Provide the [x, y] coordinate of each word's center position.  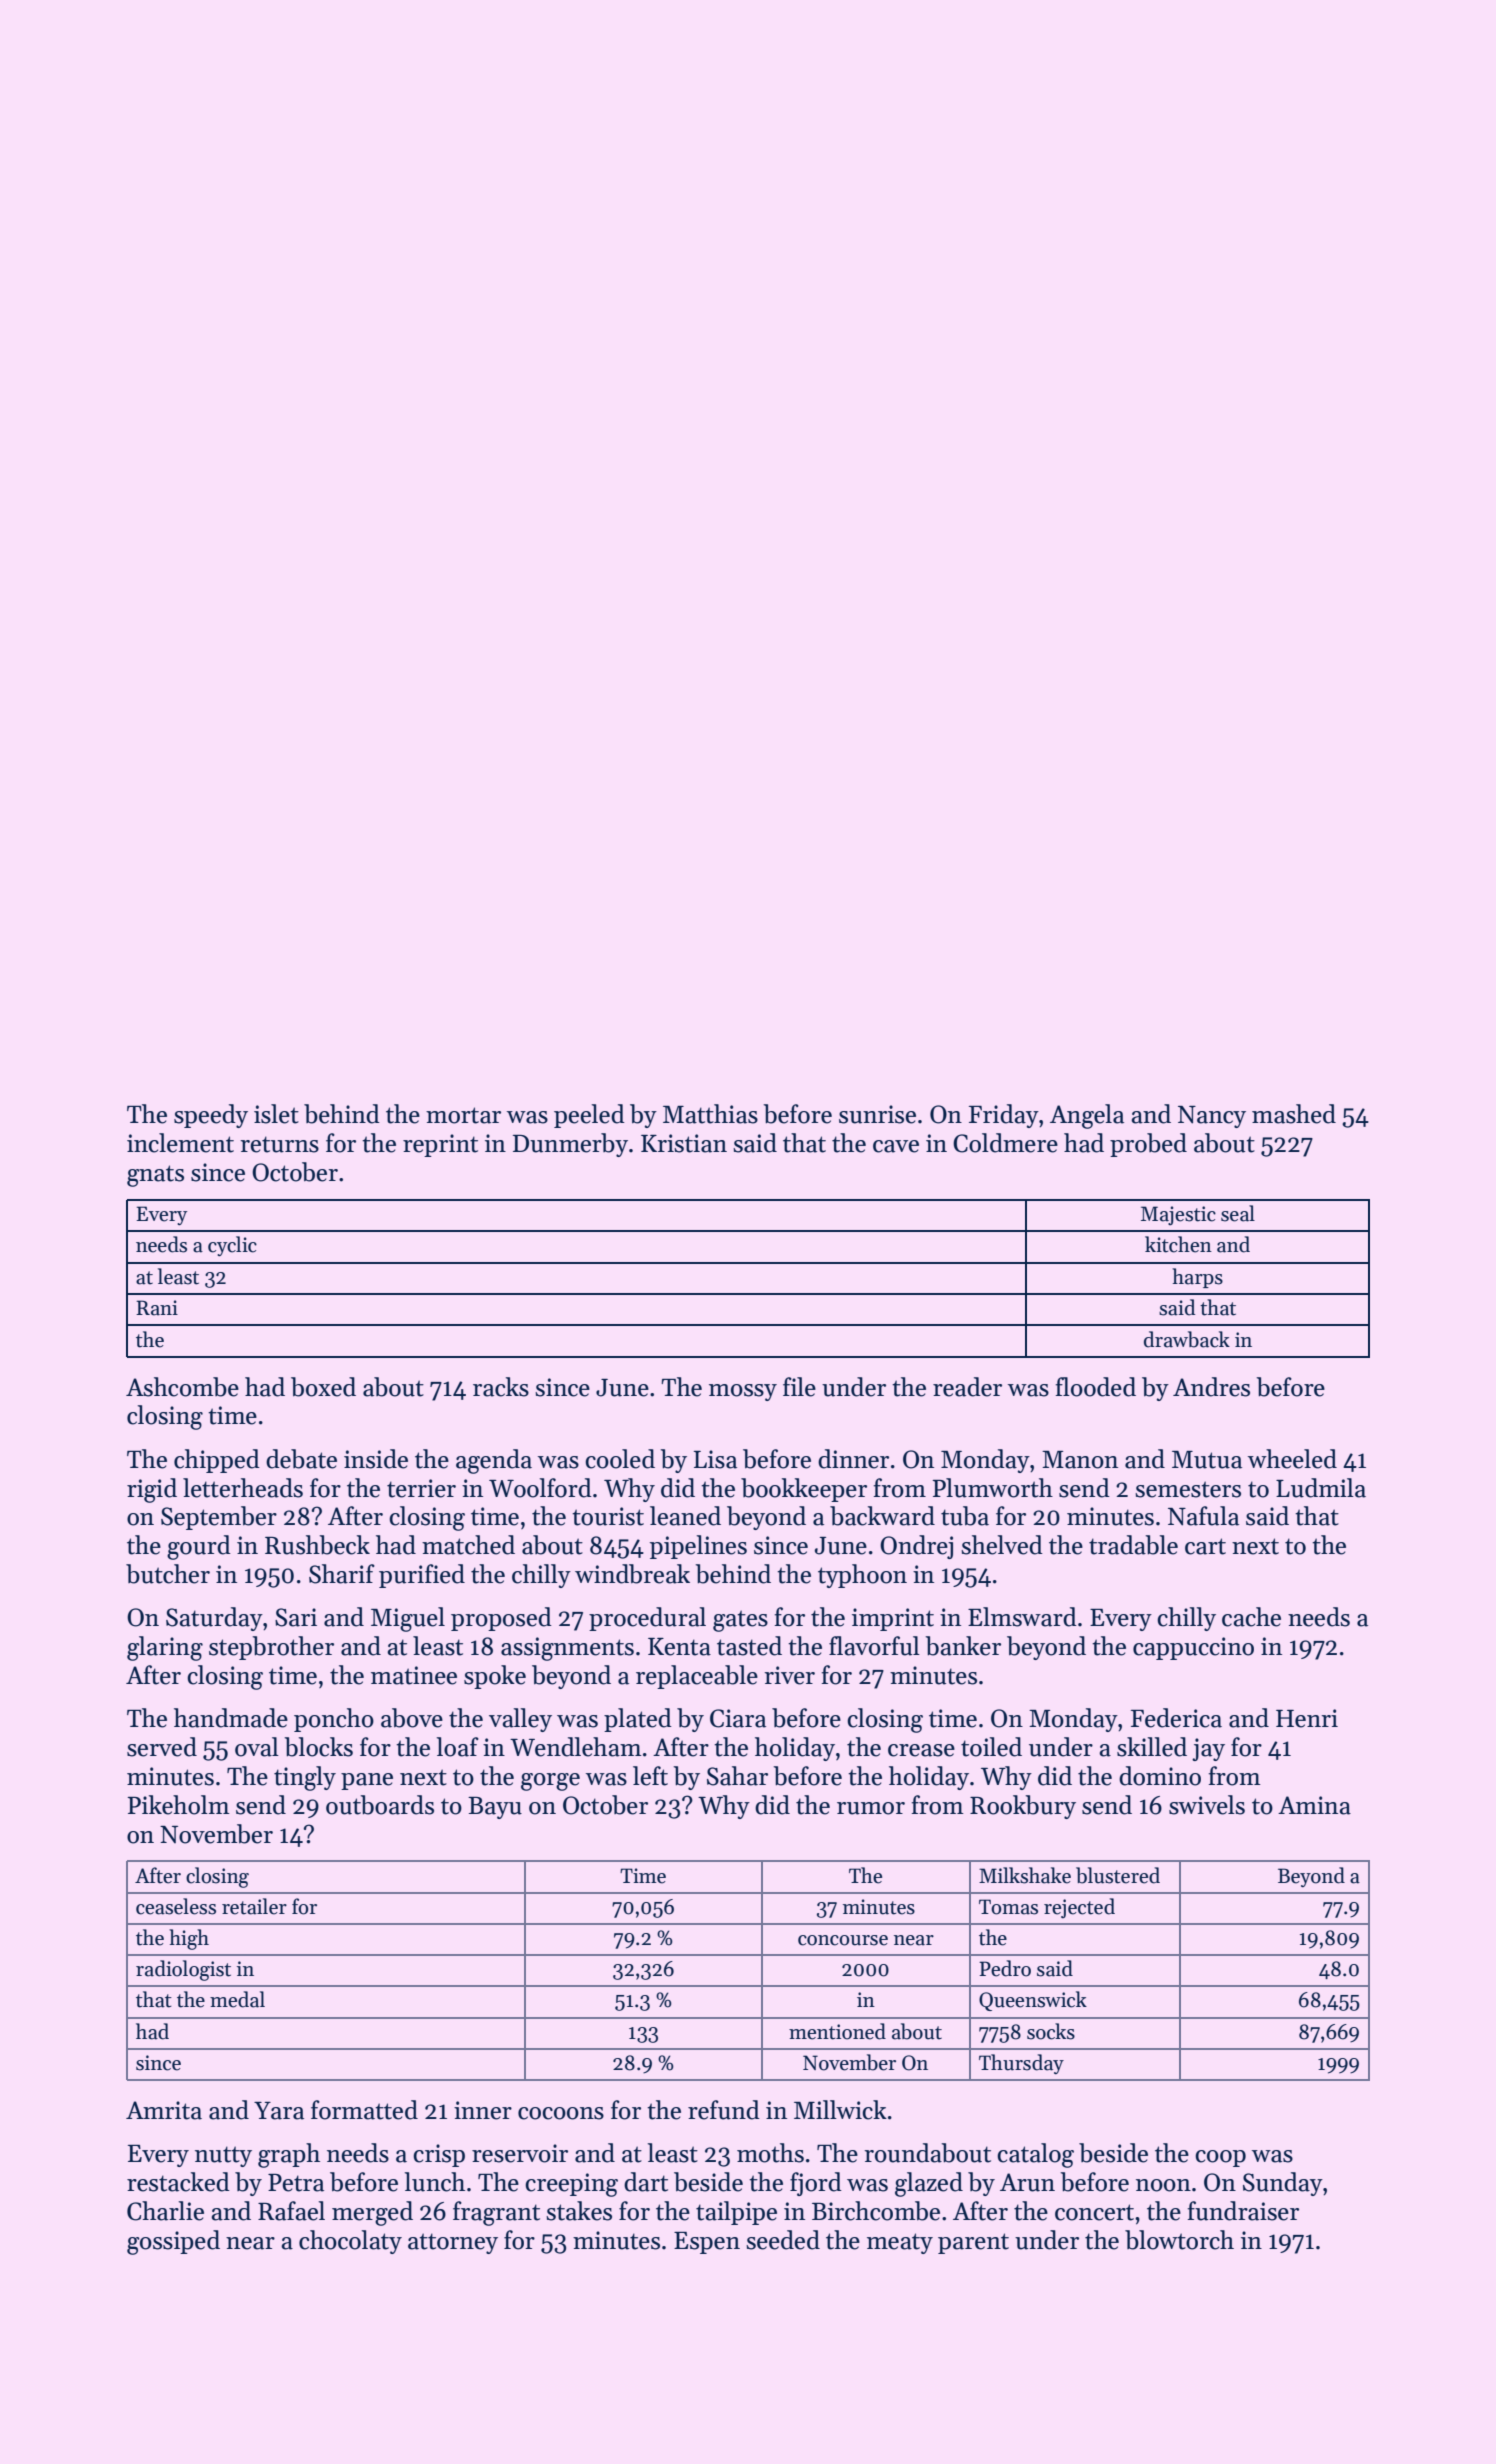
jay [1208, 1749]
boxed [323, 1387]
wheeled [1292, 1459]
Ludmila [1321, 1488]
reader [967, 1387]
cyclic [232, 1246]
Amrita [164, 2110]
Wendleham [576, 1747]
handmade [231, 1718]
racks [501, 1387]
